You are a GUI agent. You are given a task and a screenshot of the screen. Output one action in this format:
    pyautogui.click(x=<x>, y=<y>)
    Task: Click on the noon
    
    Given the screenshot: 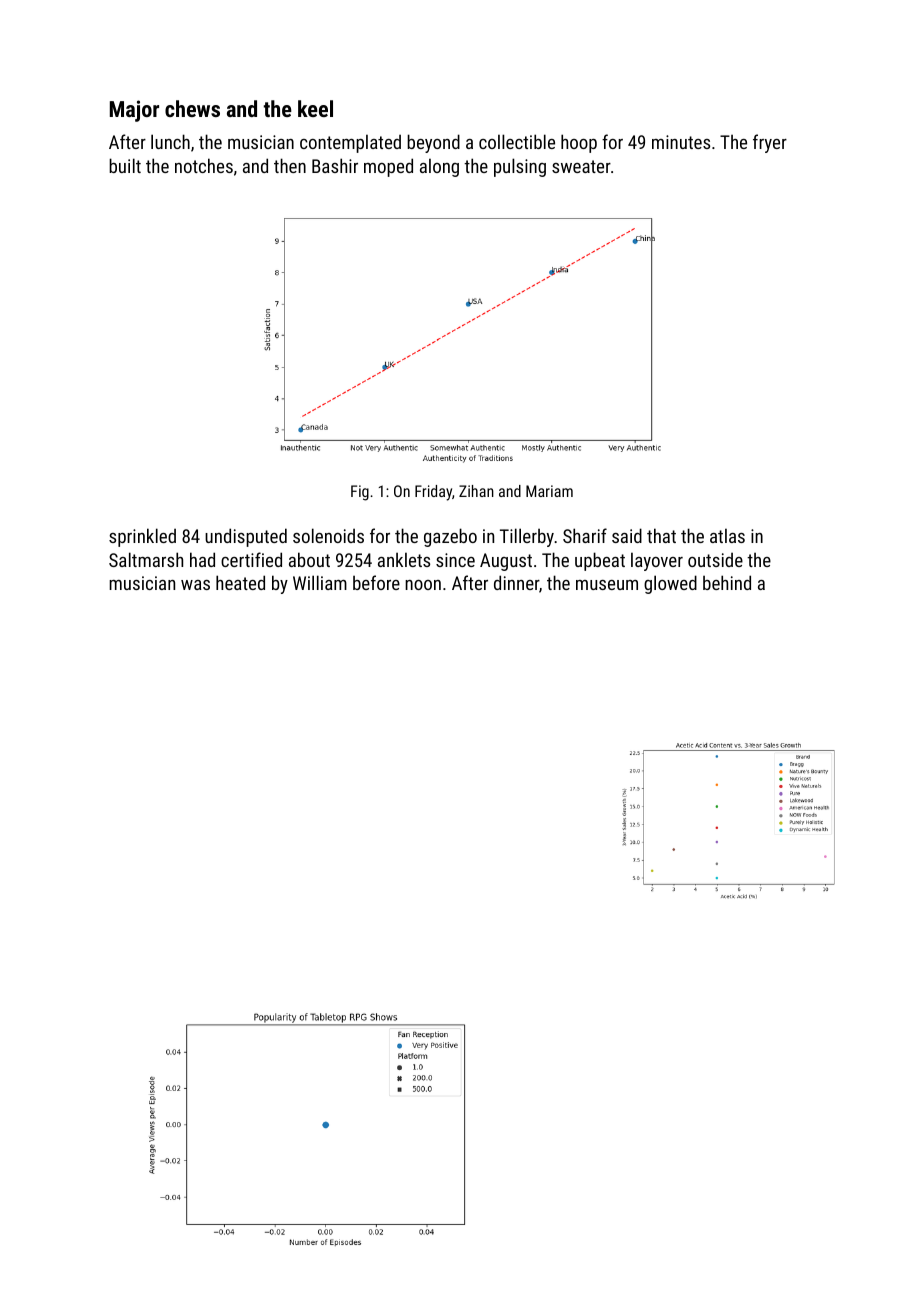 What is the action you would take?
    pyautogui.click(x=423, y=585)
